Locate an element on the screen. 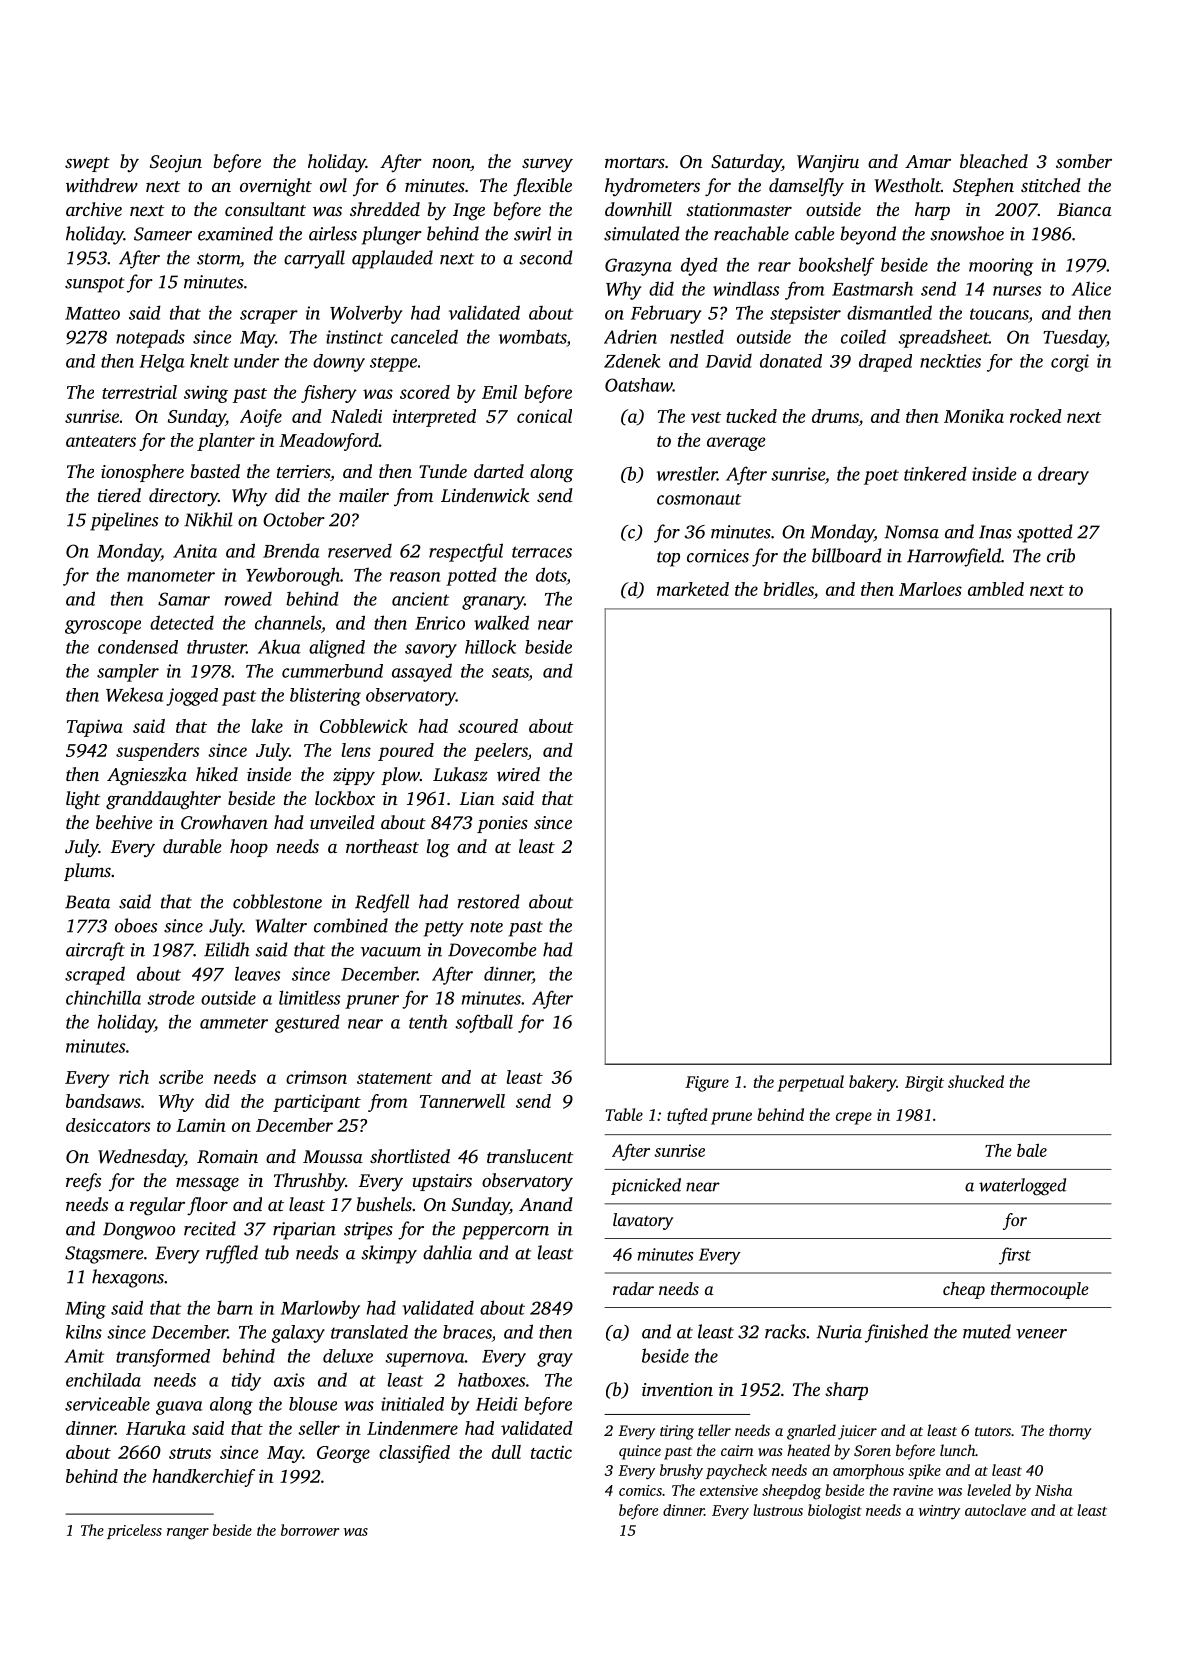 The width and height of the screenshot is (1177, 1664). rowed is located at coordinates (248, 598).
